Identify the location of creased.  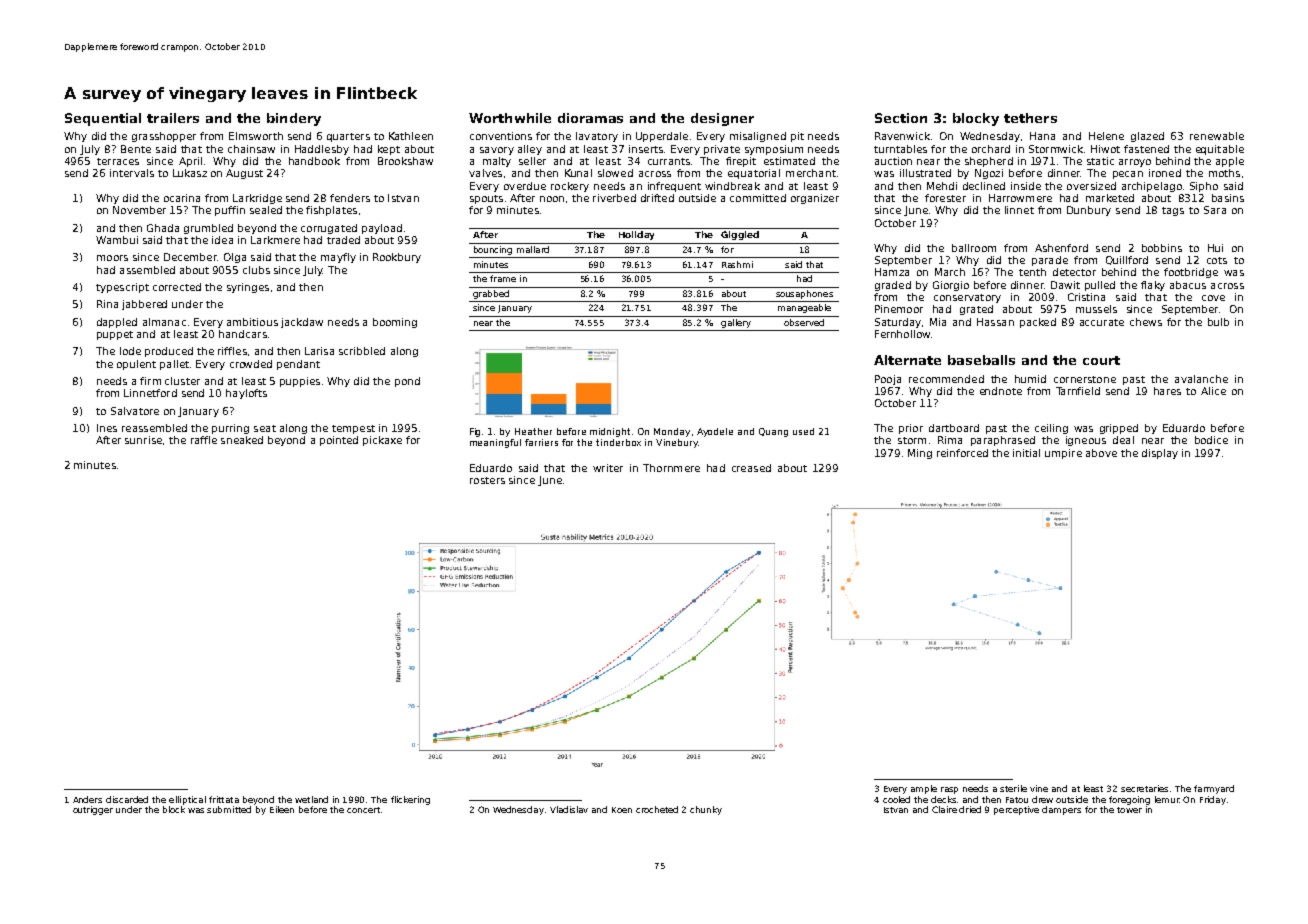
(751, 468).
